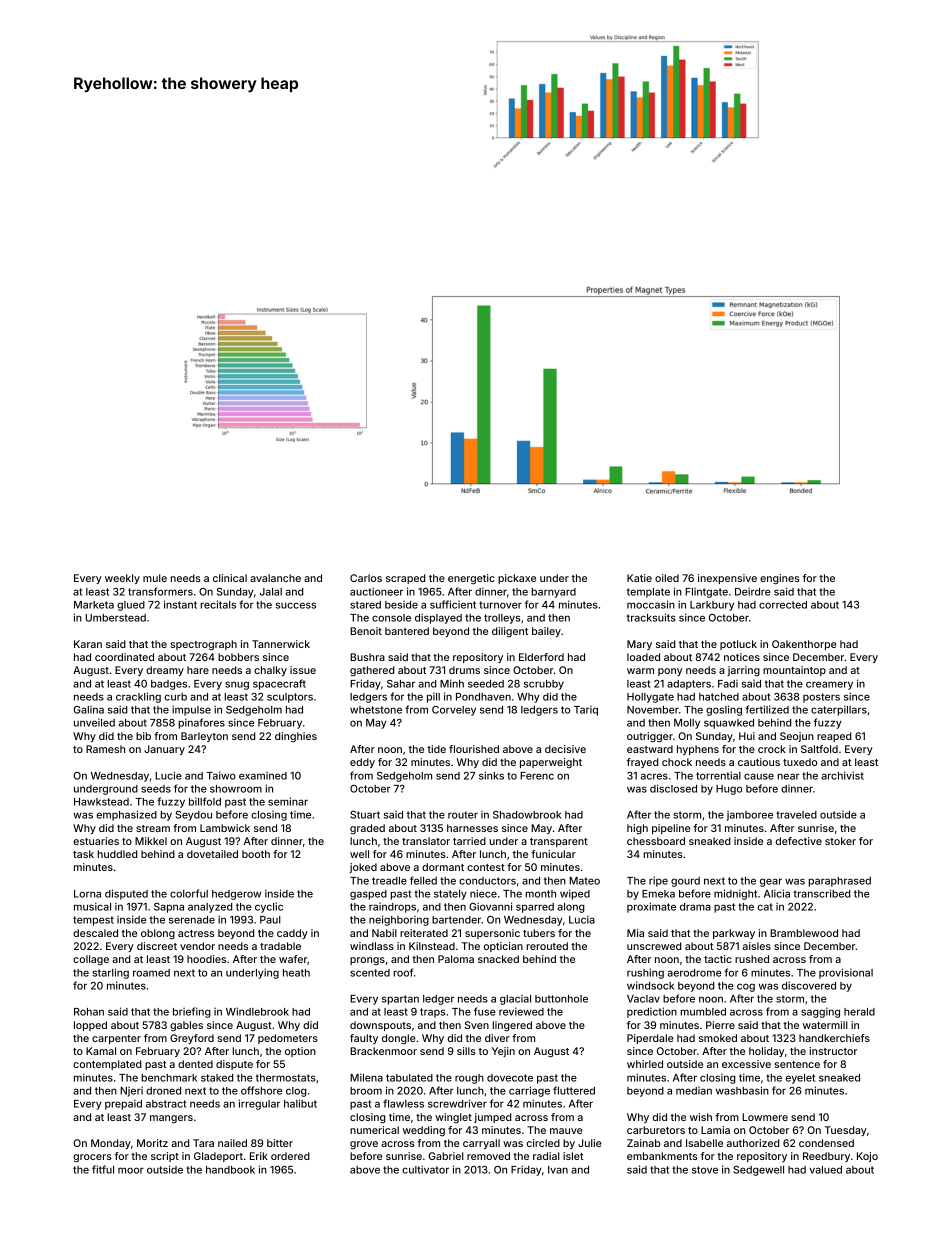  What do you see at coordinates (89, 1012) in the page?
I see `Rohan` at bounding box center [89, 1012].
